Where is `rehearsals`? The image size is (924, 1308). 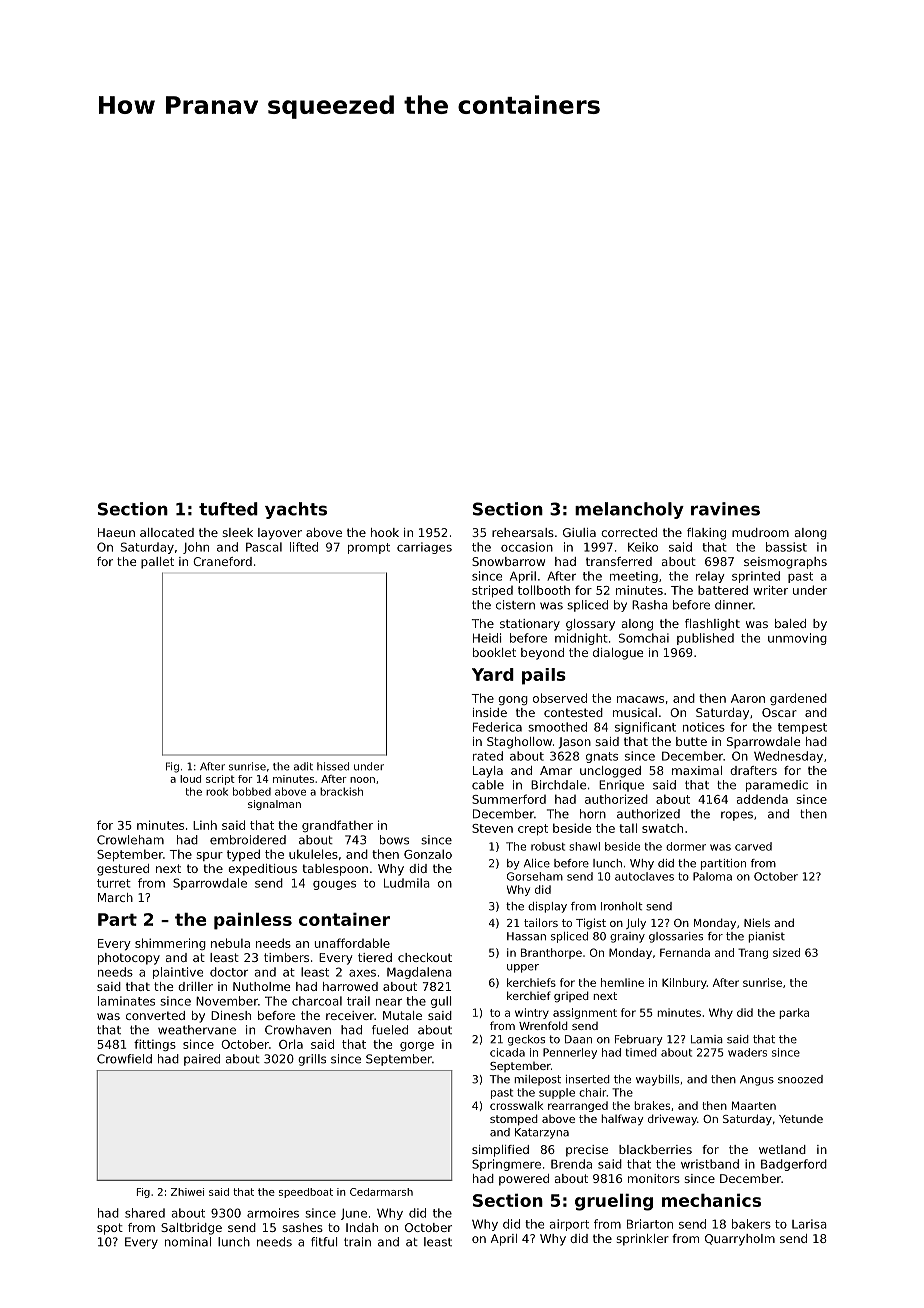
rehearsals is located at coordinates (523, 532).
